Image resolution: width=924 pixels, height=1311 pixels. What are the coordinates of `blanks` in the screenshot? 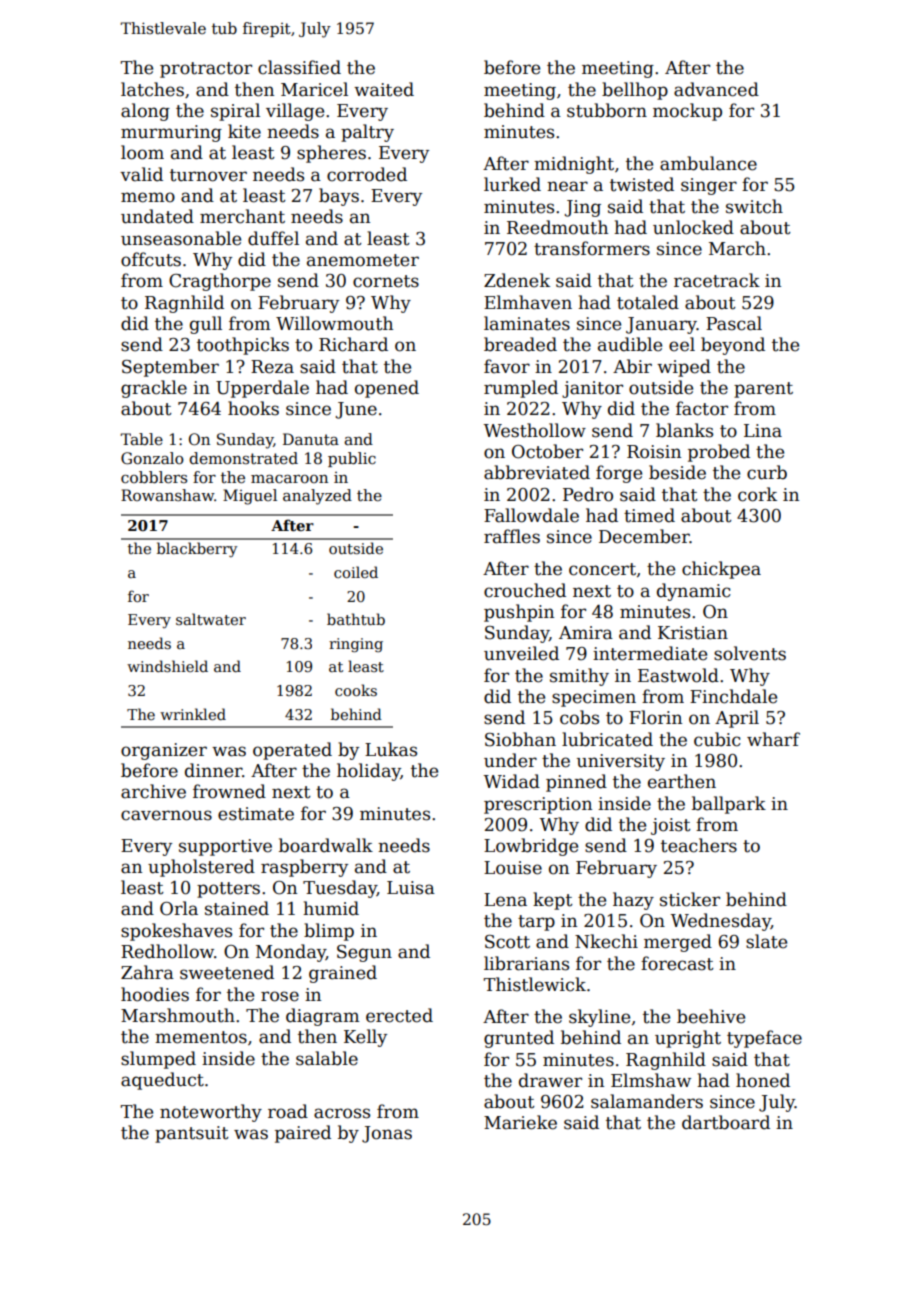 It's located at (684, 430).
